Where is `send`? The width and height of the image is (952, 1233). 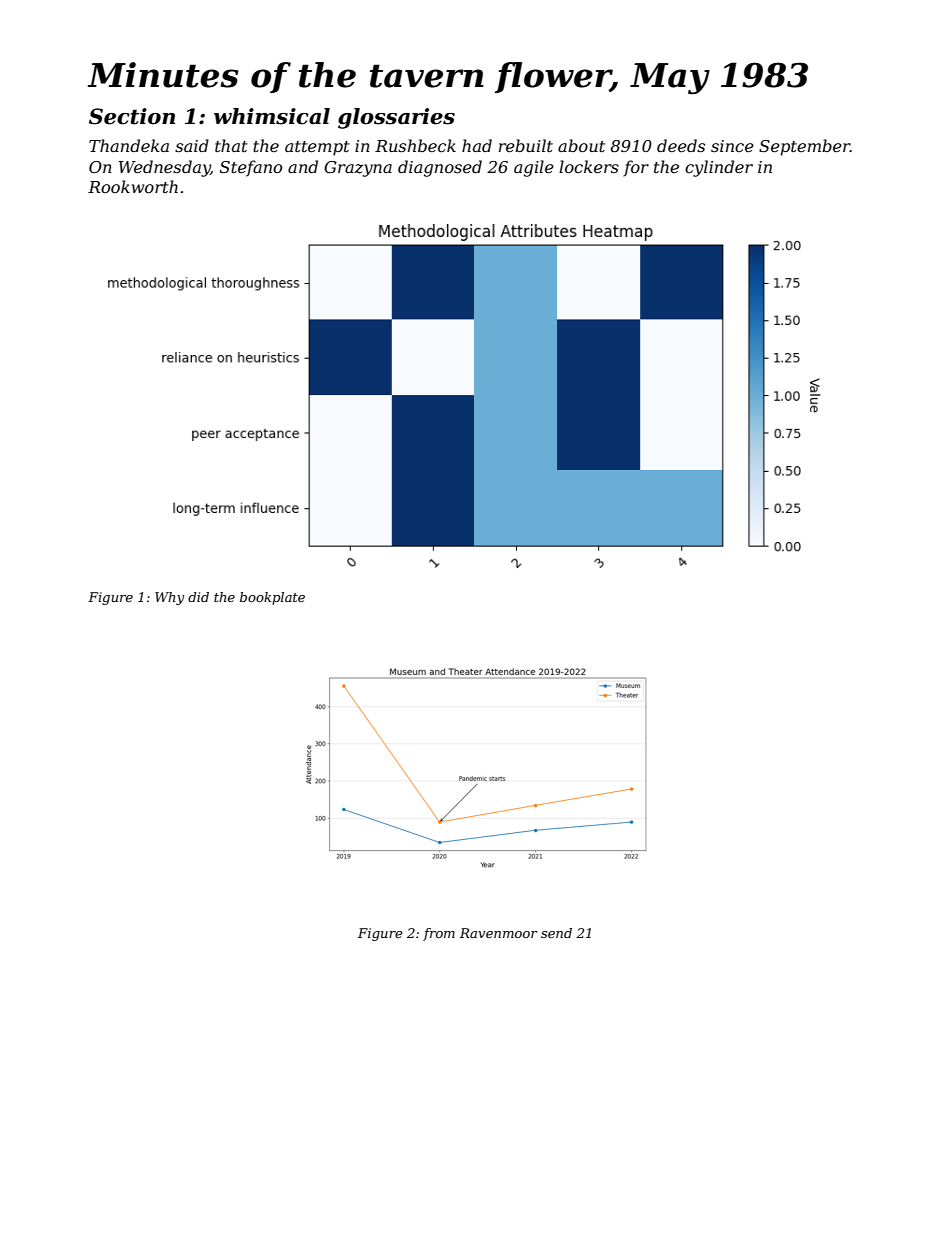 send is located at coordinates (556, 933).
